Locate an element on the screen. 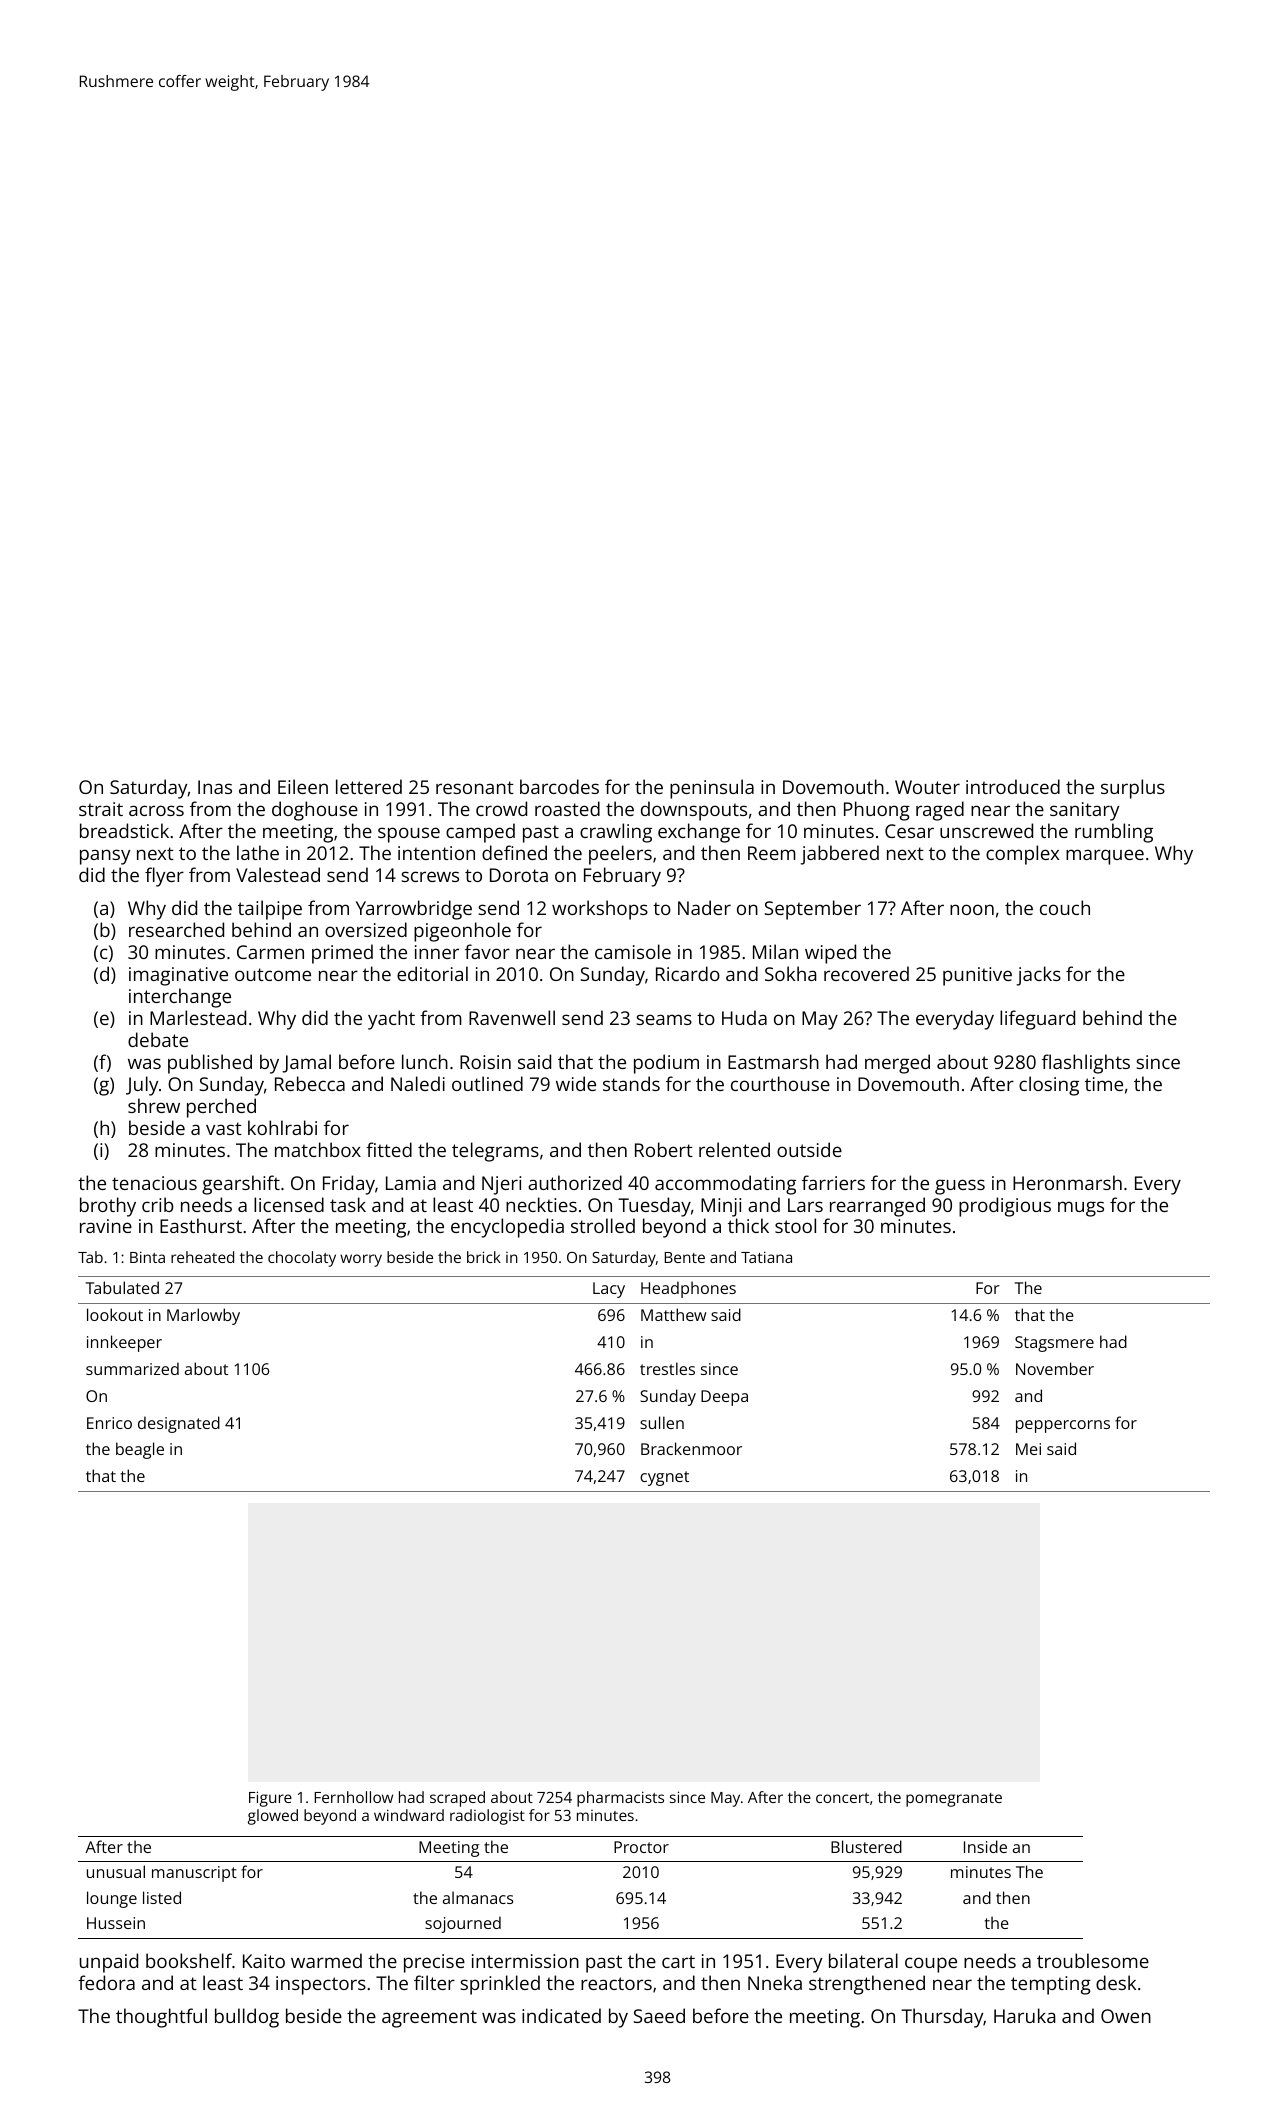 The image size is (1288, 2122). Mei is located at coordinates (1028, 1449).
